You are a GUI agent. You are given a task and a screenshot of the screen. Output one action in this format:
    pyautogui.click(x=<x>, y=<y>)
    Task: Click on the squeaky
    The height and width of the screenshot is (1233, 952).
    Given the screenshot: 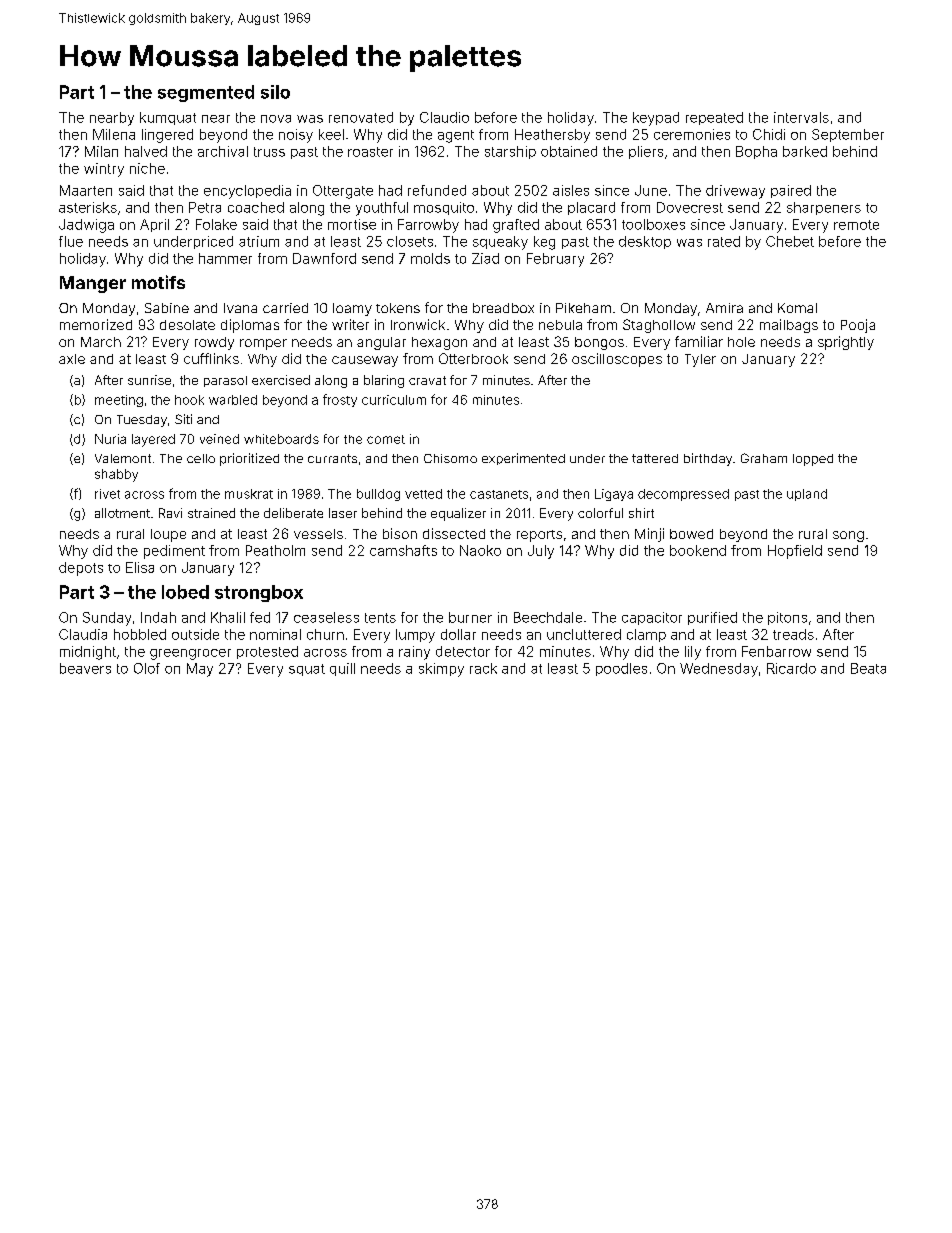 What is the action you would take?
    pyautogui.click(x=500, y=243)
